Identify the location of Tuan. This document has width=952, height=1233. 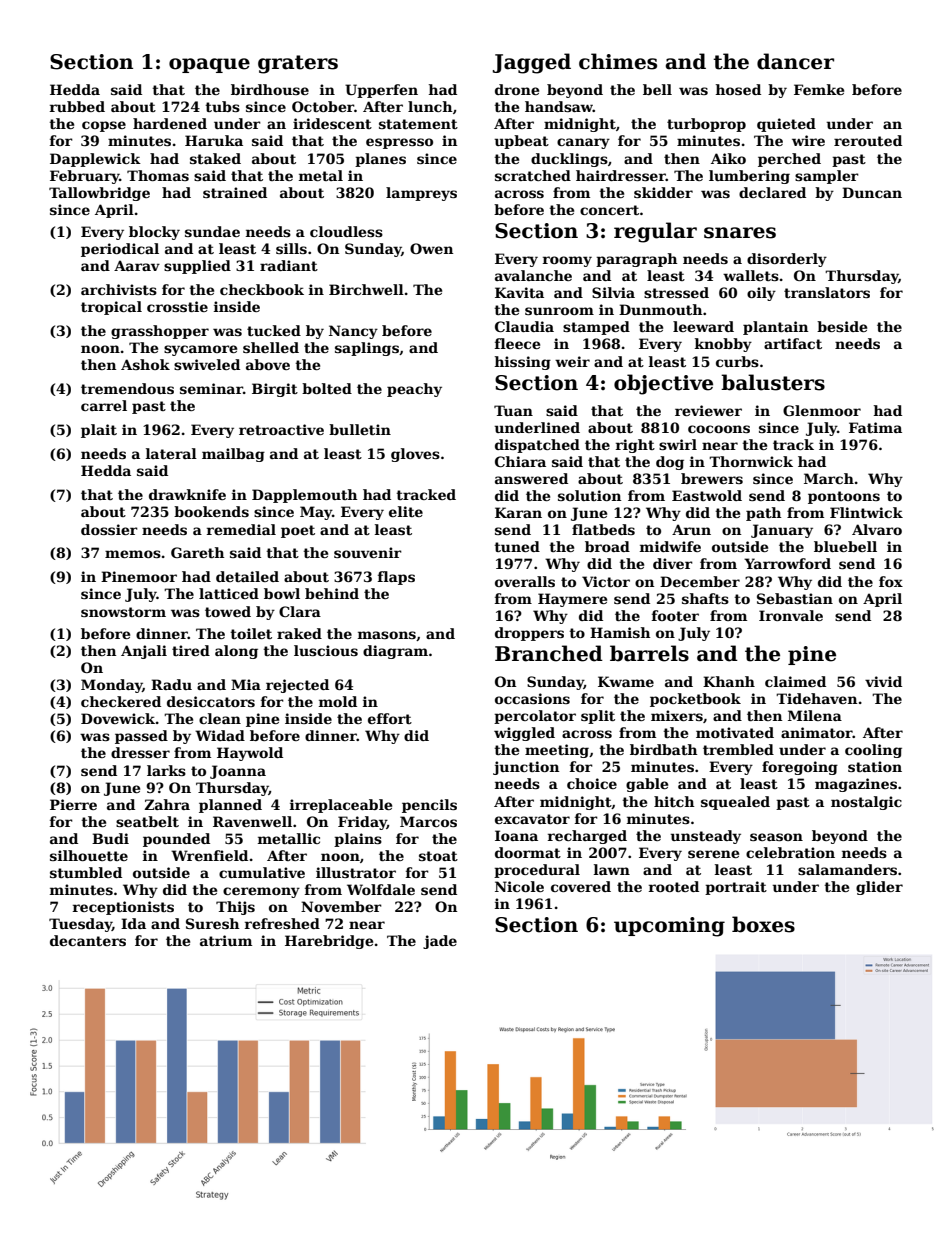
(513, 410).
